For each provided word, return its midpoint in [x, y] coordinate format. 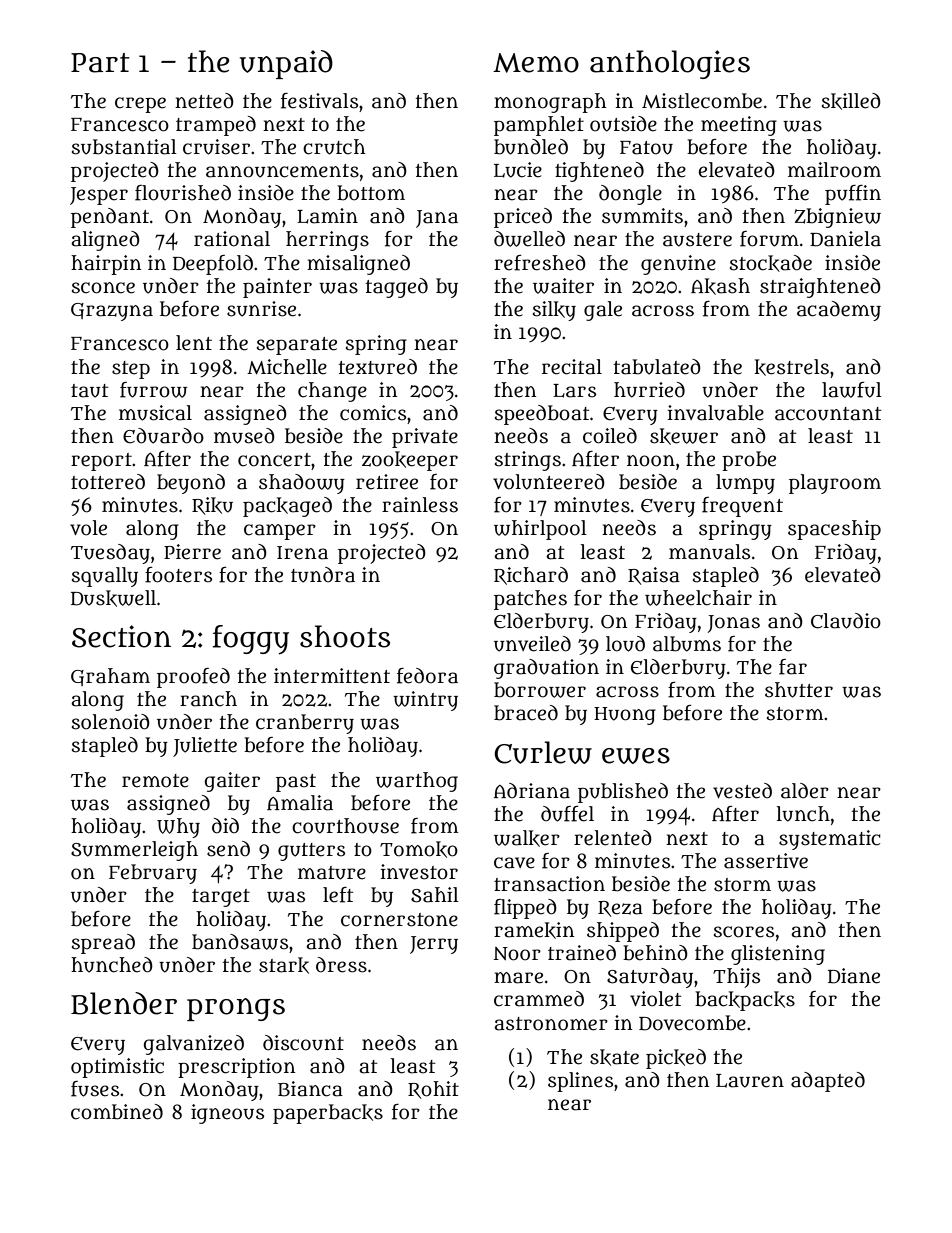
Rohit [433, 1090]
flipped [525, 909]
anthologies [670, 64]
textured [377, 367]
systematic [830, 840]
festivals [319, 101]
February [153, 874]
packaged [287, 507]
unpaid [286, 64]
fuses [95, 1089]
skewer [684, 436]
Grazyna [112, 312]
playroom [835, 484]
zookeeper [410, 461]
